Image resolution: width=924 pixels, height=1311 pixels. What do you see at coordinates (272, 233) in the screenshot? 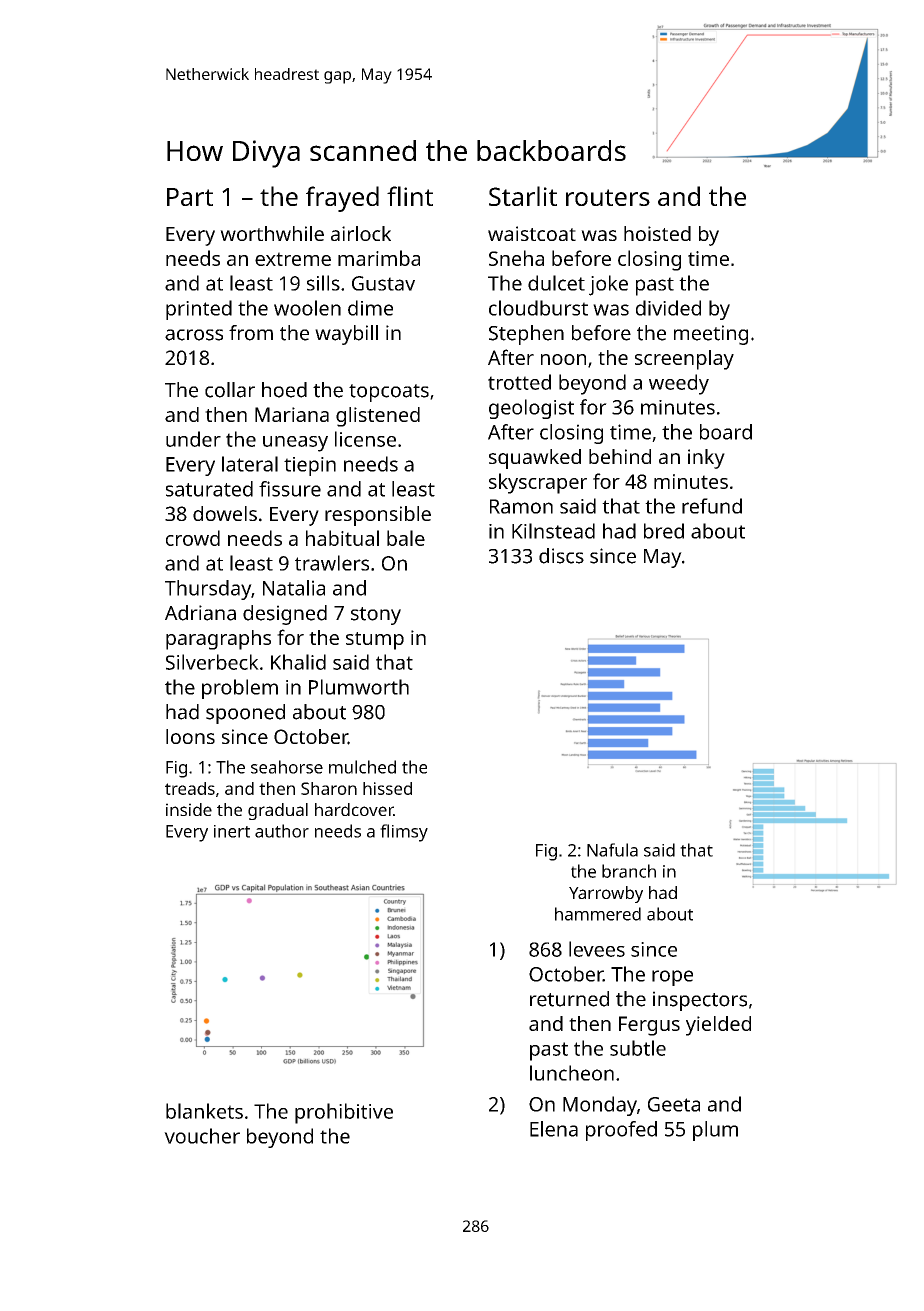
I see `worthwhile` at bounding box center [272, 233].
